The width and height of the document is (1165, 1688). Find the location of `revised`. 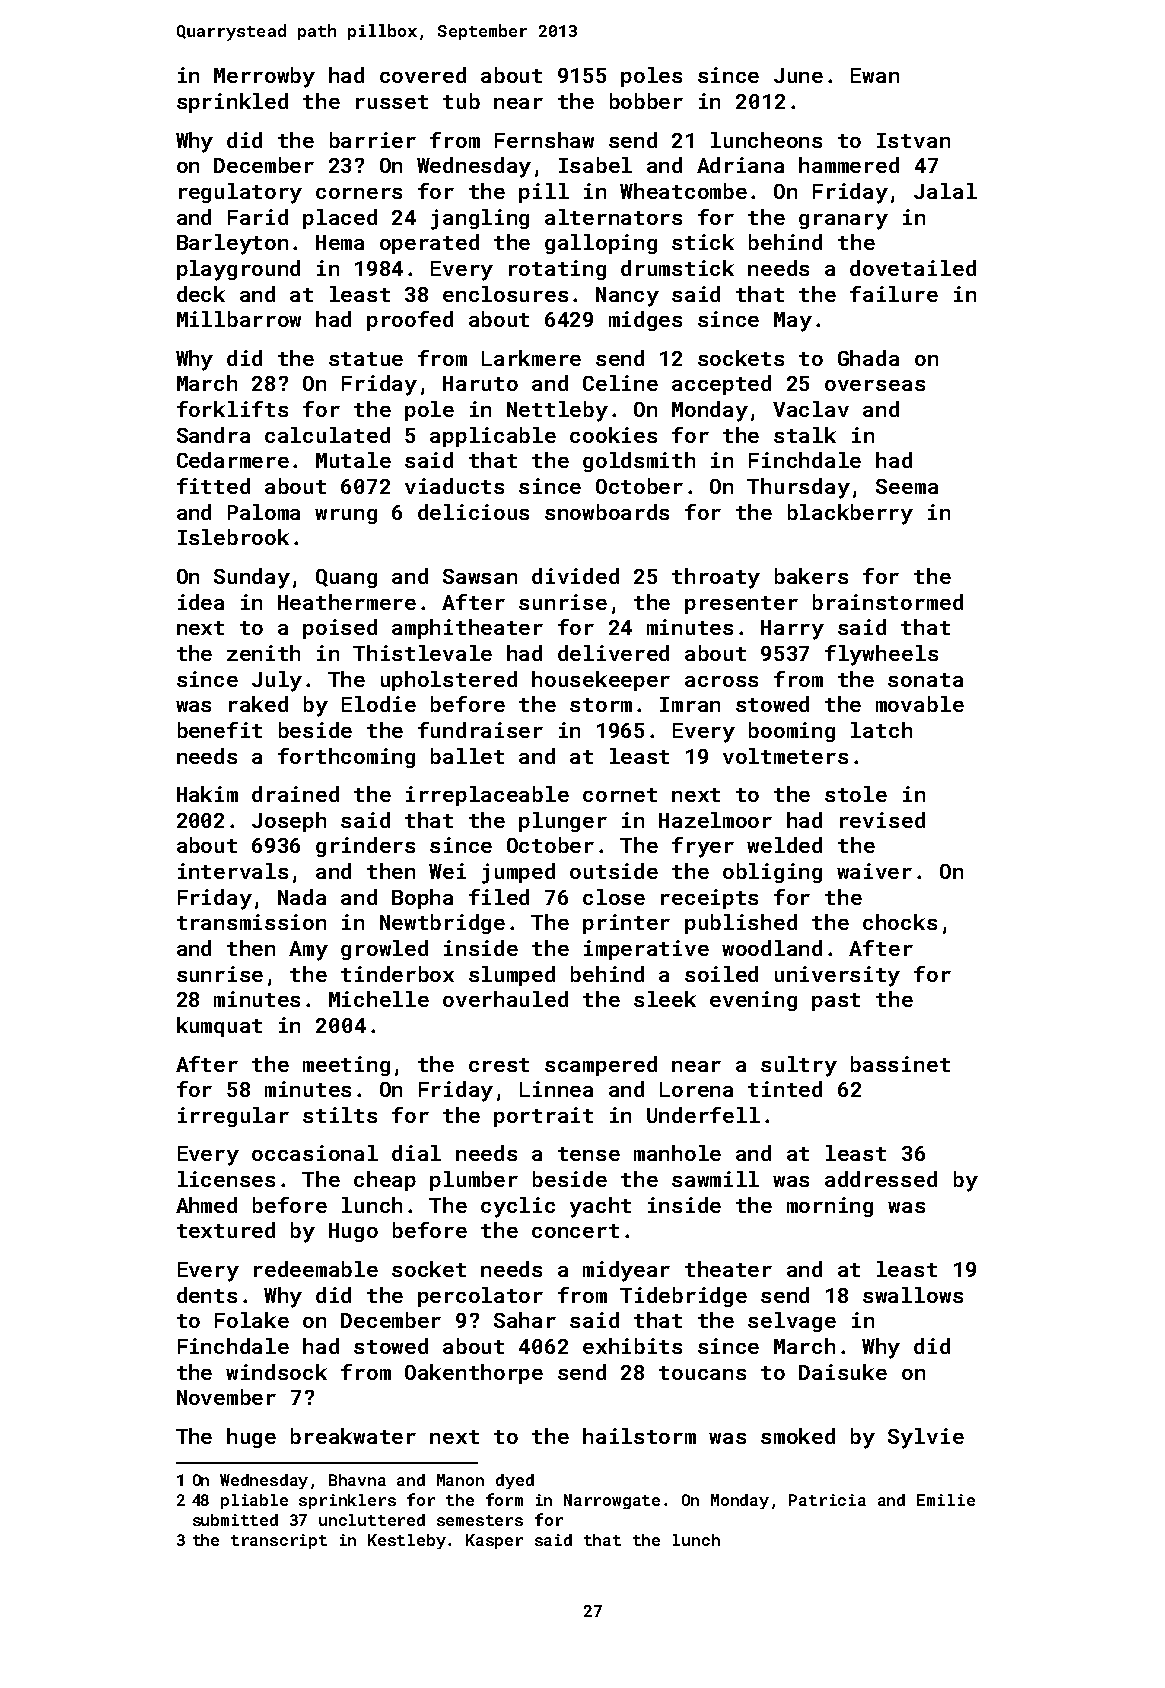

revised is located at coordinates (882, 820).
